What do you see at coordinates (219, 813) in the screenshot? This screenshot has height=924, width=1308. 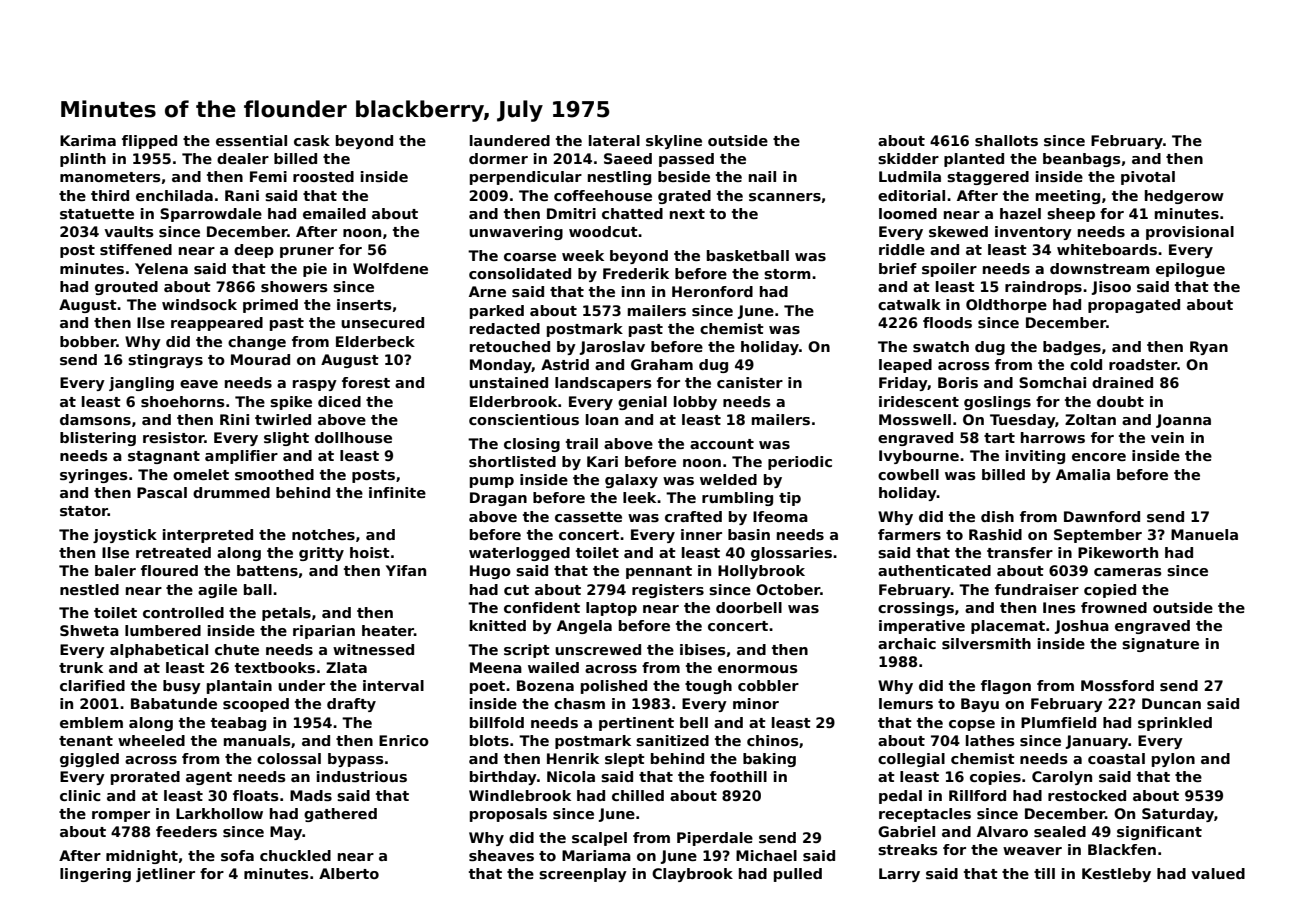 I see `Larkhollow` at bounding box center [219, 813].
